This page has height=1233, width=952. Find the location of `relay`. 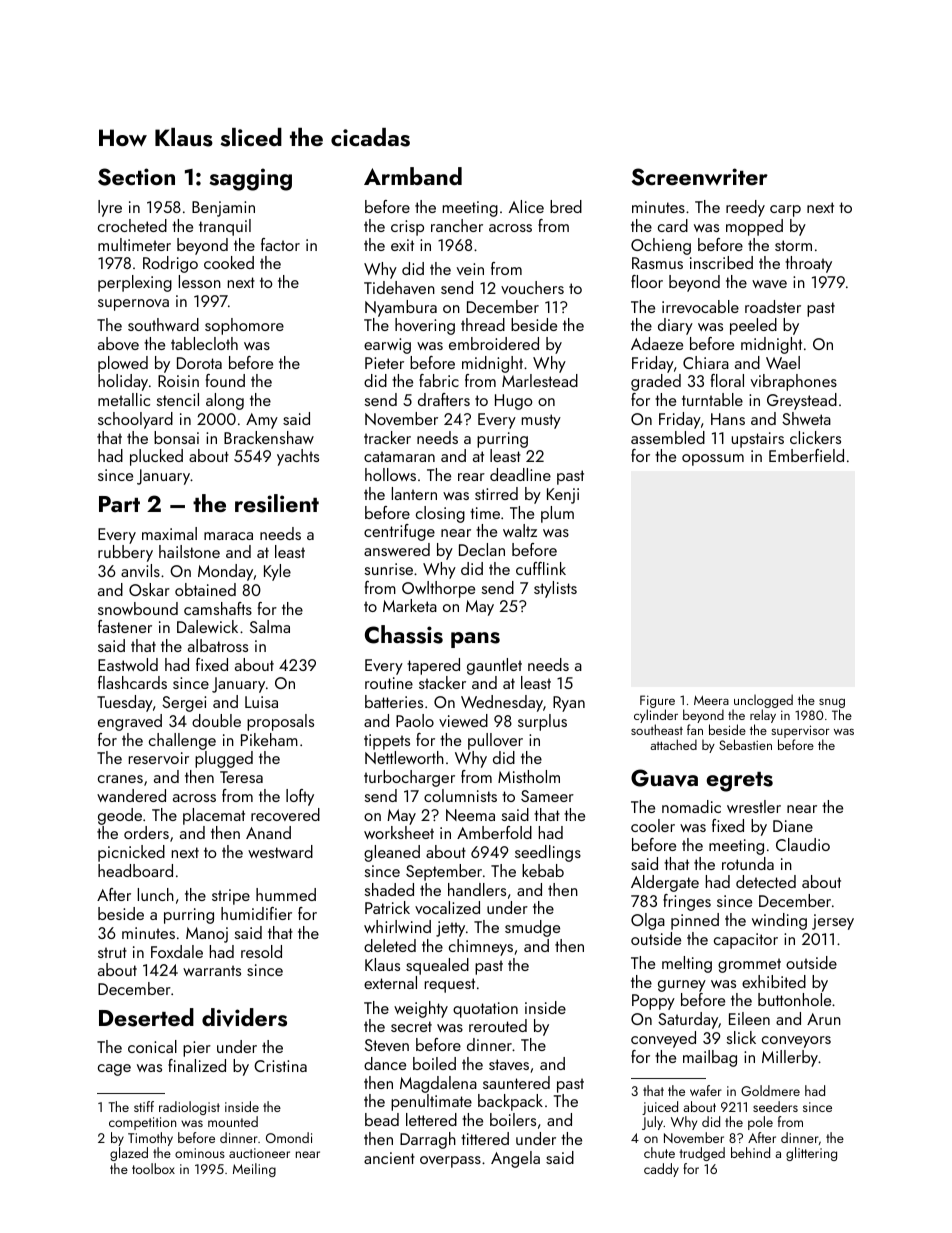

relay is located at coordinates (763, 716).
